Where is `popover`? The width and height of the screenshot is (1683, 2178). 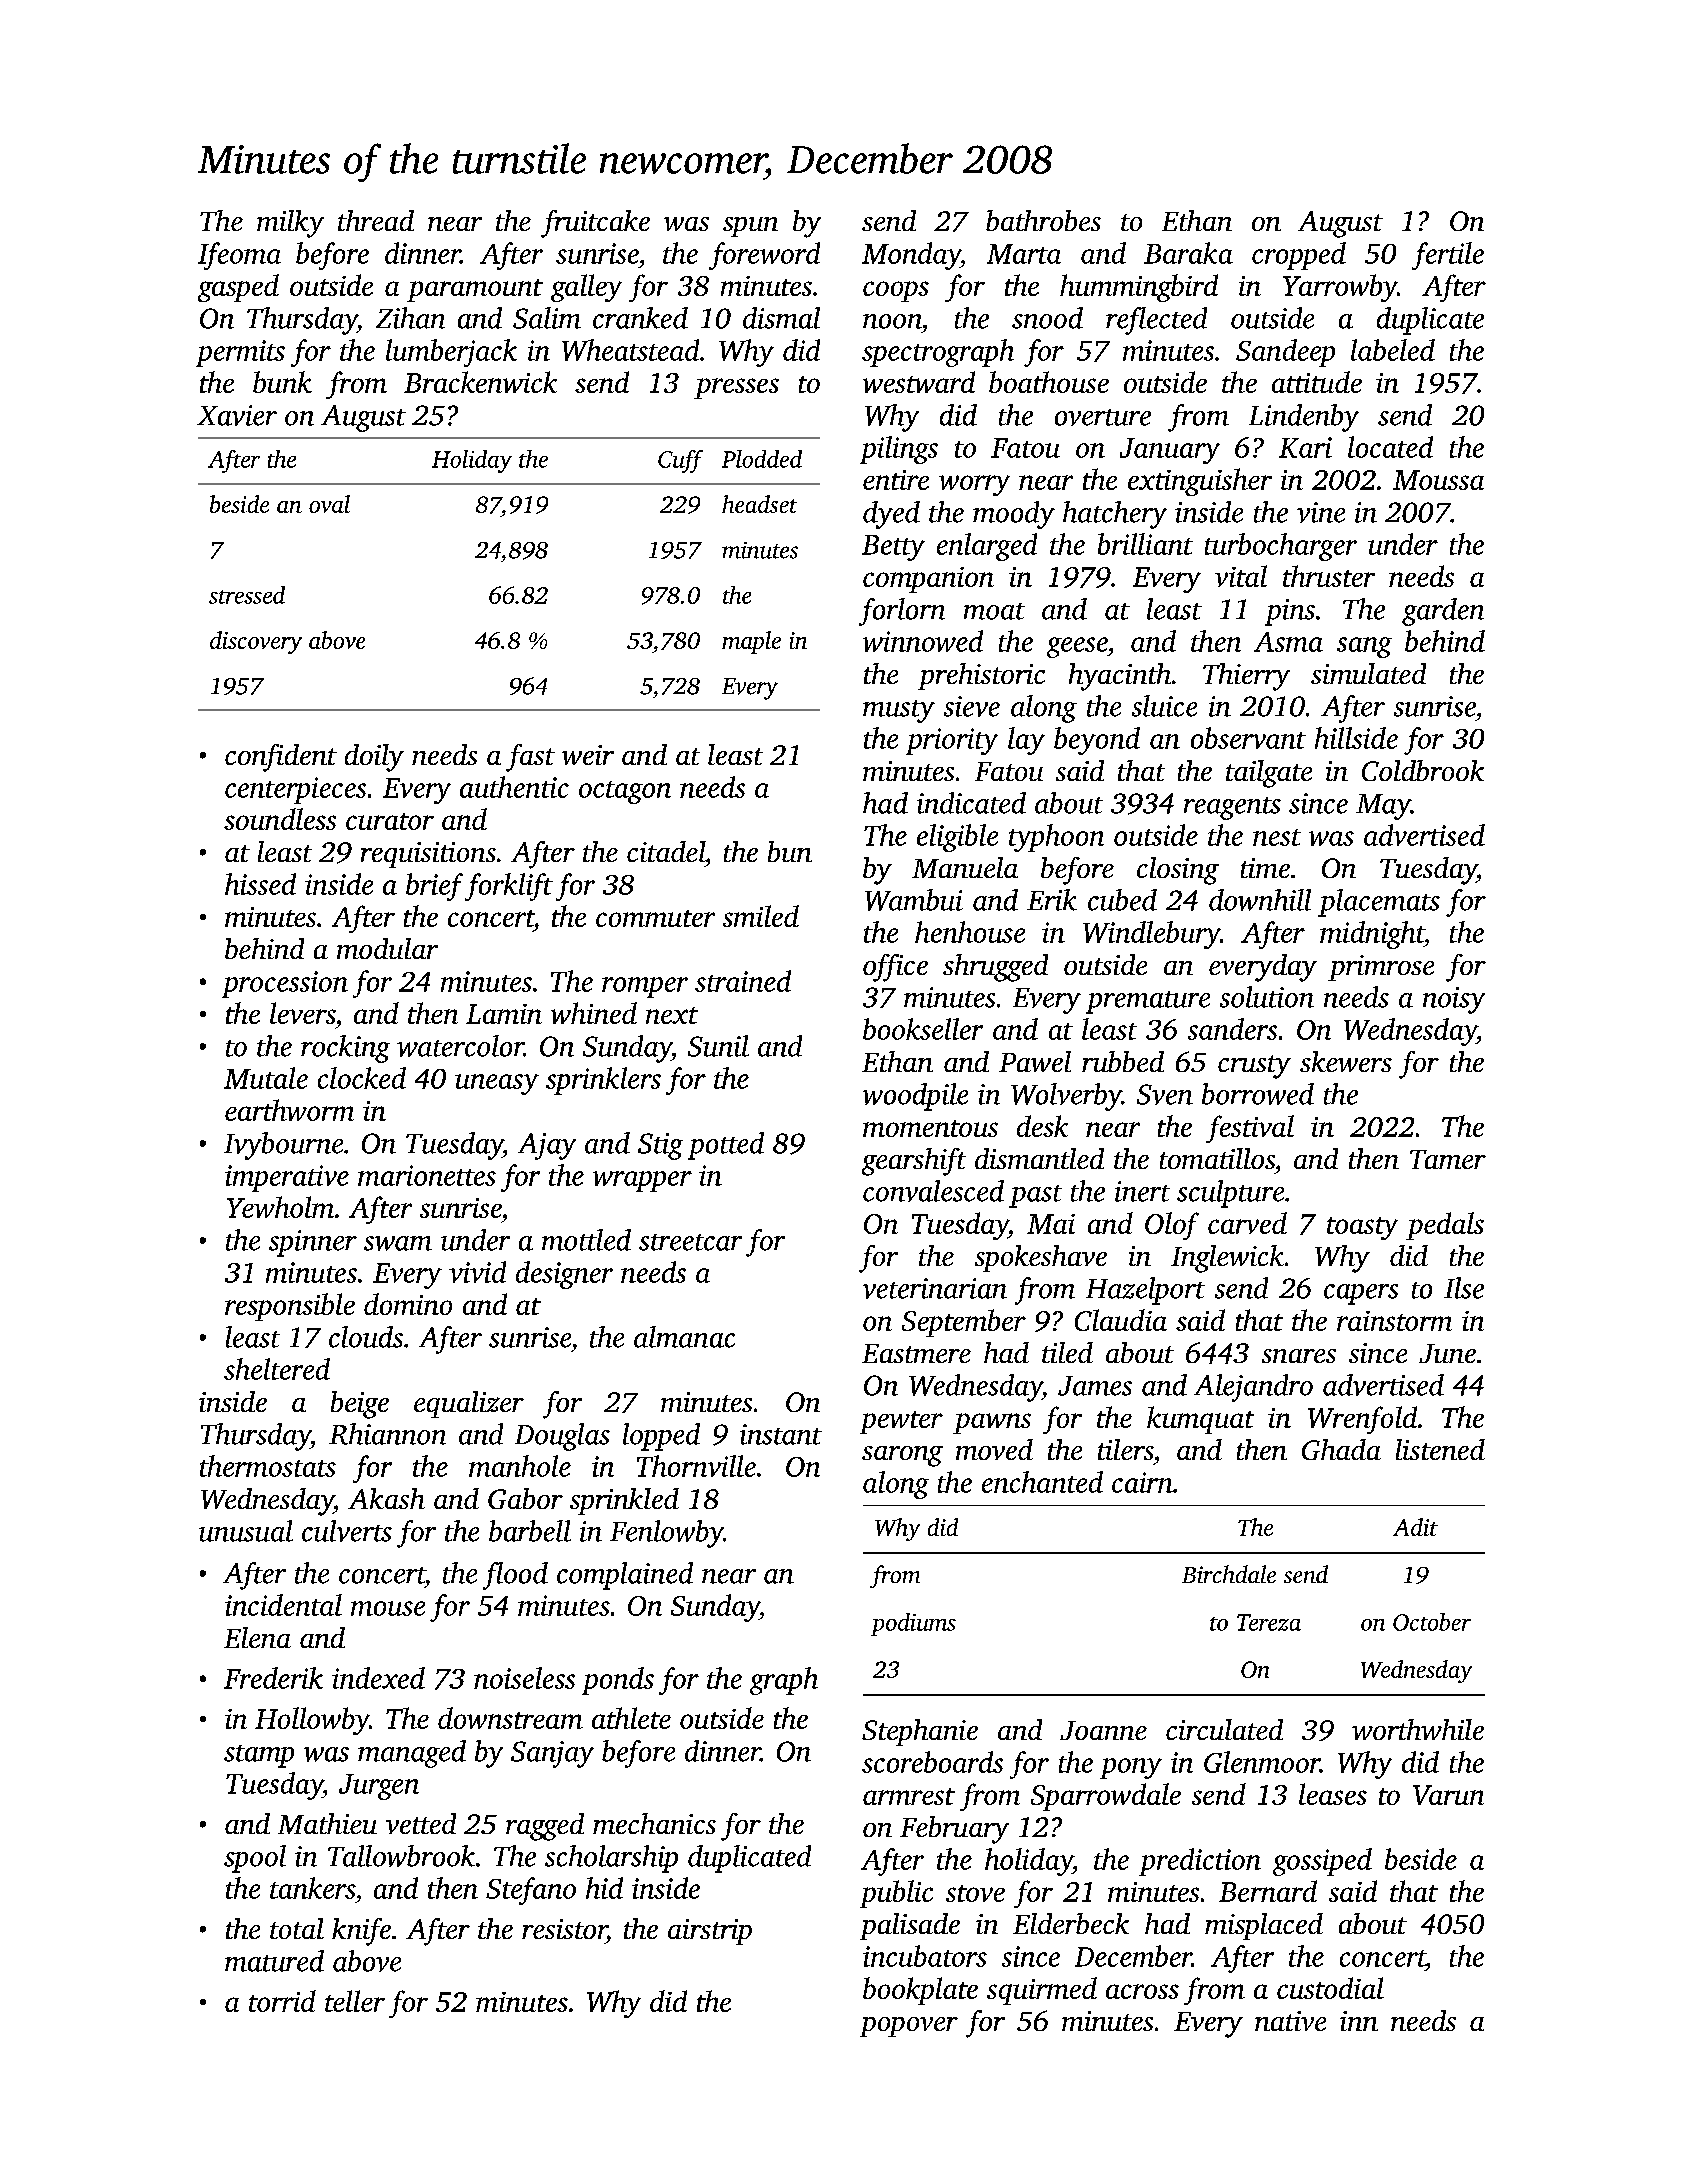
popover is located at coordinates (909, 2027).
